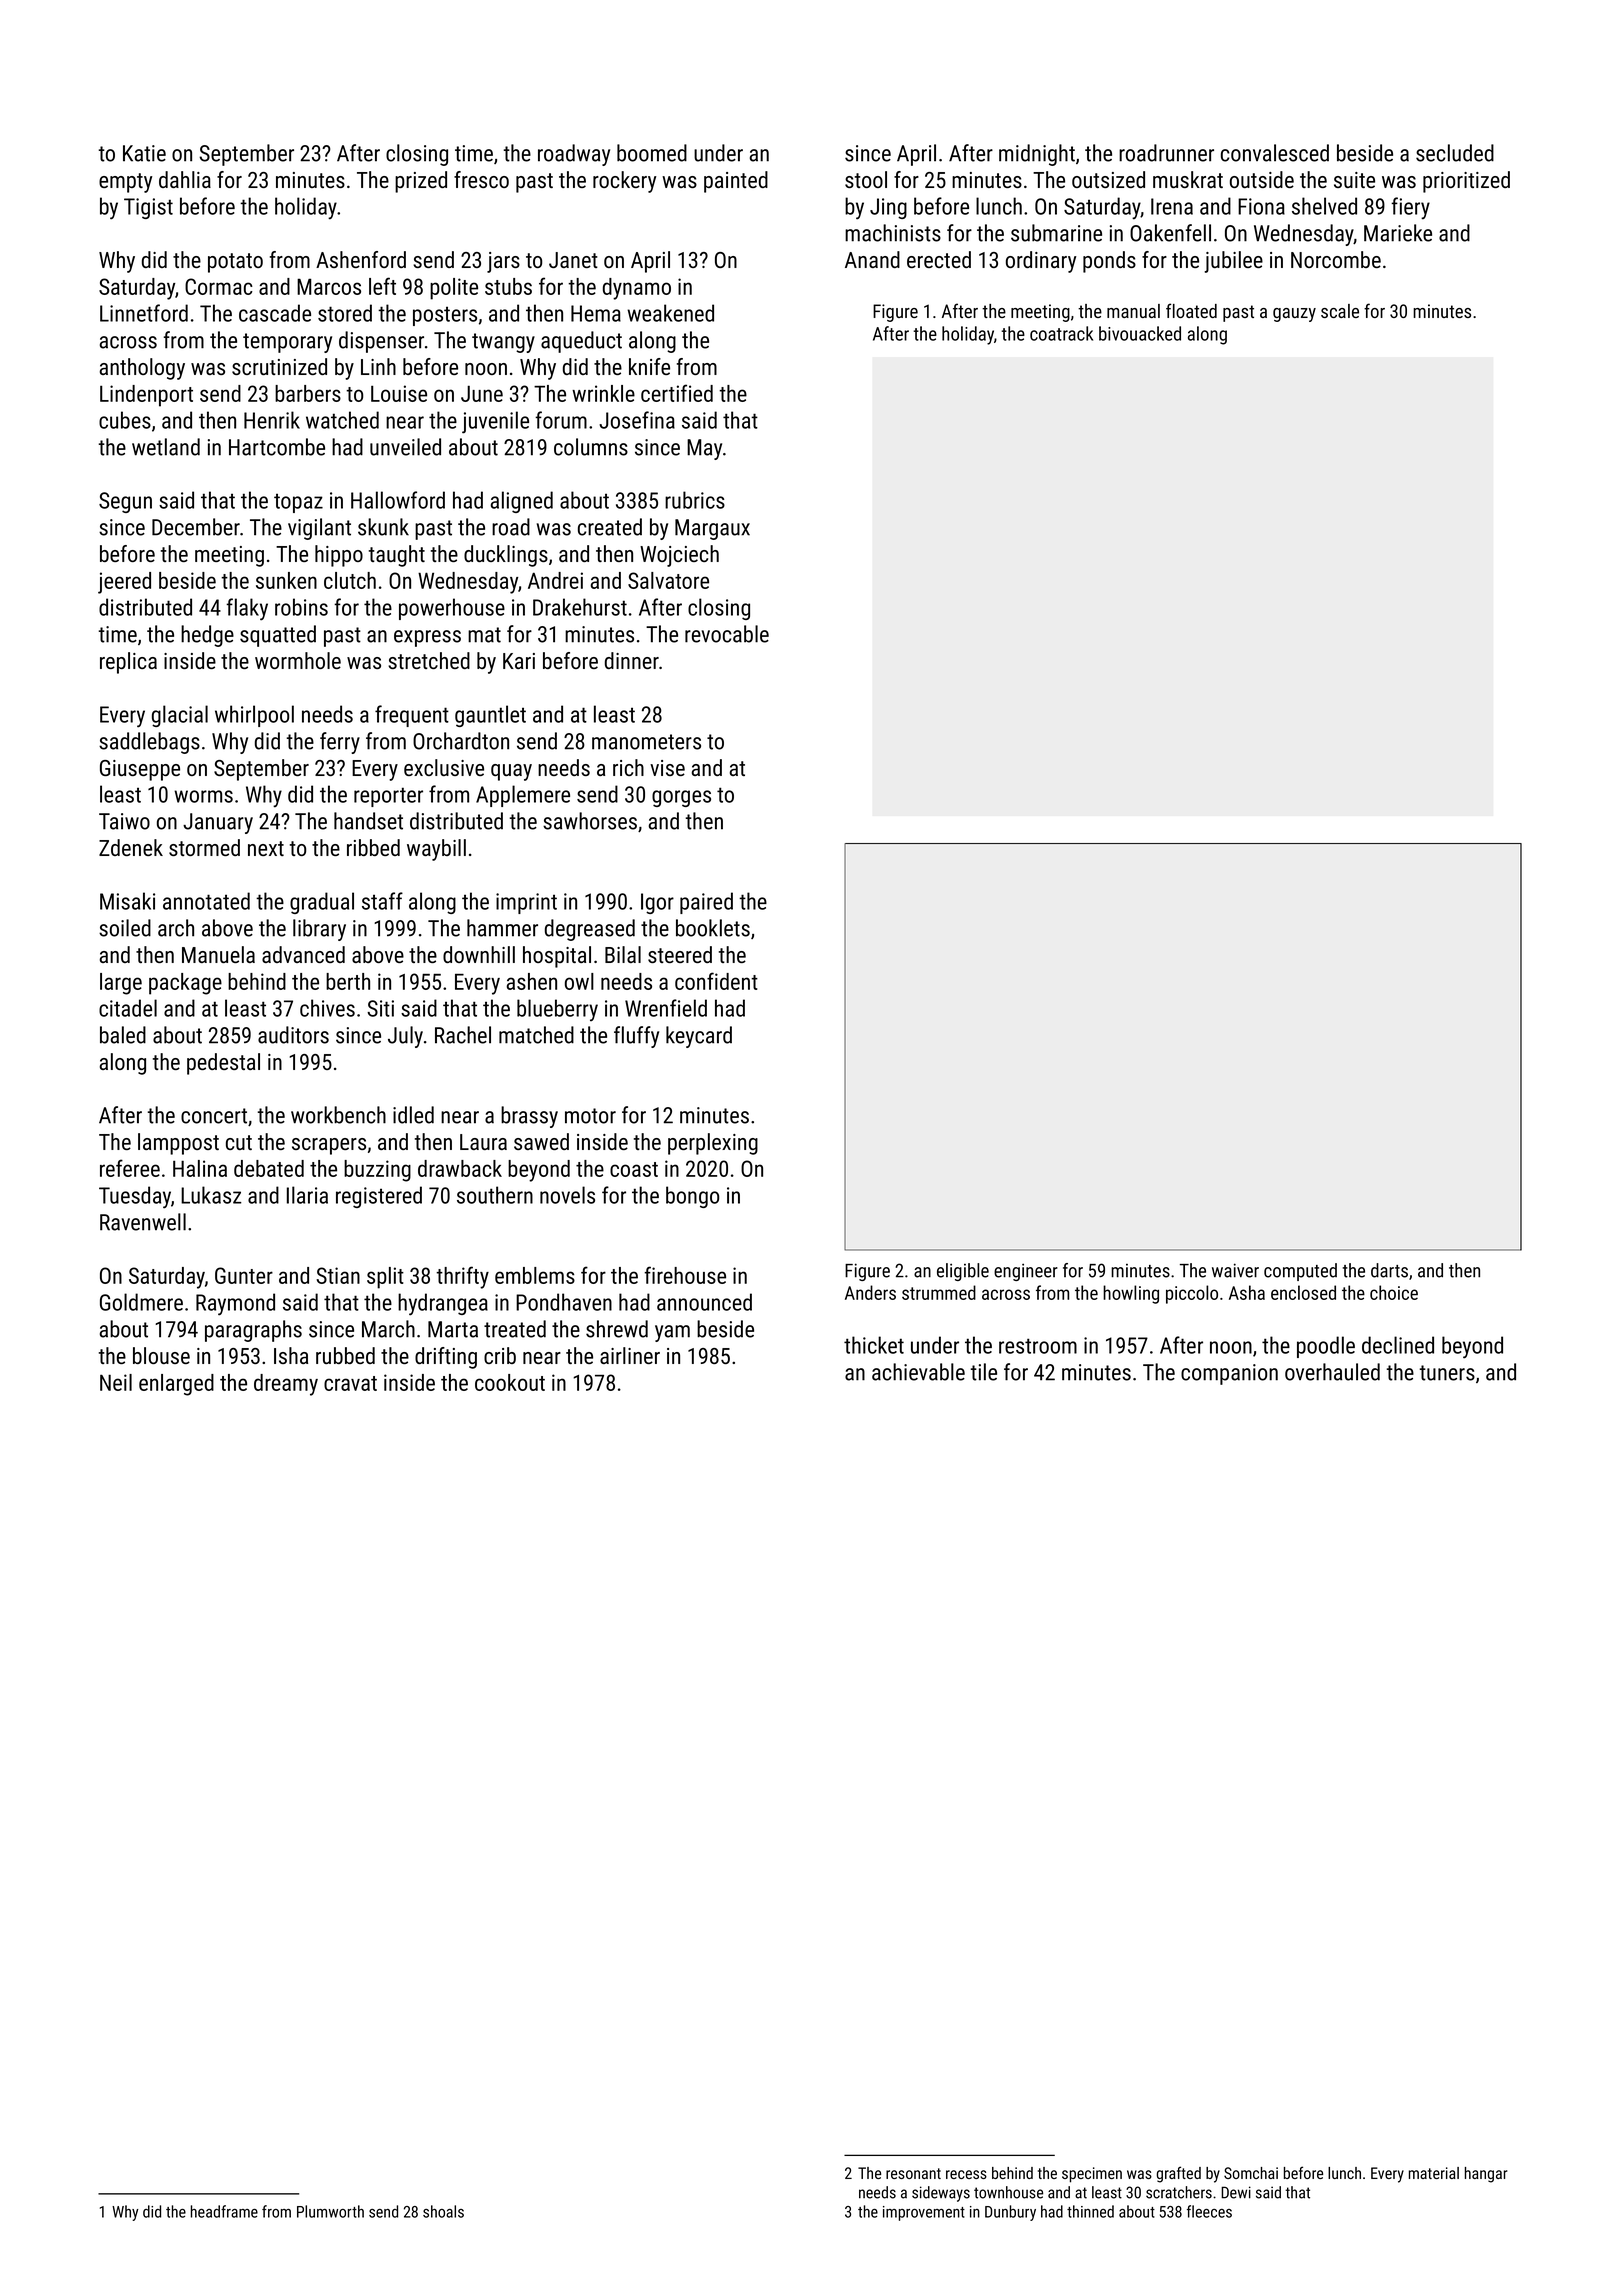 This document has width=1620, height=2292. Describe the element at coordinates (963, 1272) in the document. I see `eligible` at that location.
